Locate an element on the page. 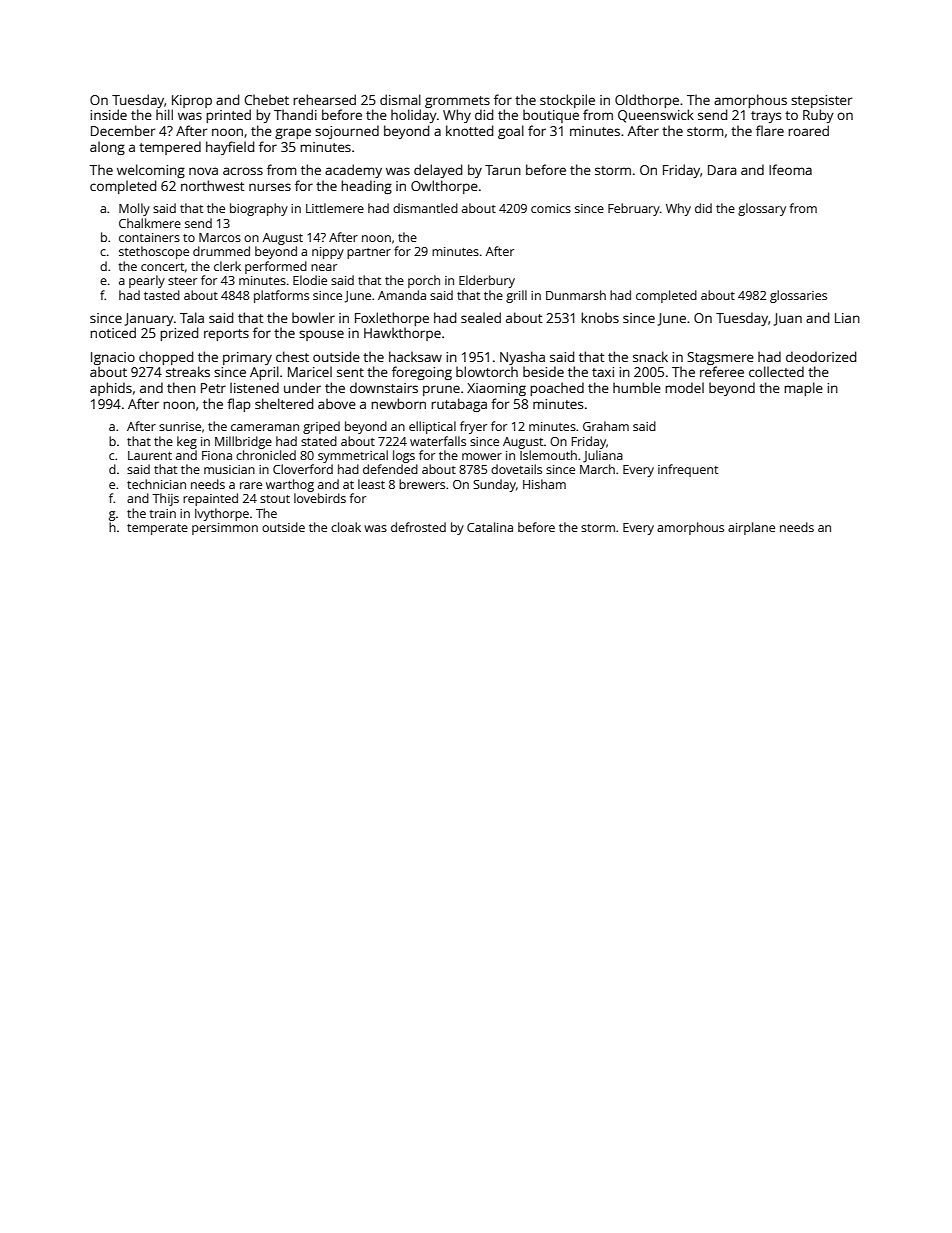 Image resolution: width=952 pixels, height=1233 pixels. fryer is located at coordinates (473, 427).
